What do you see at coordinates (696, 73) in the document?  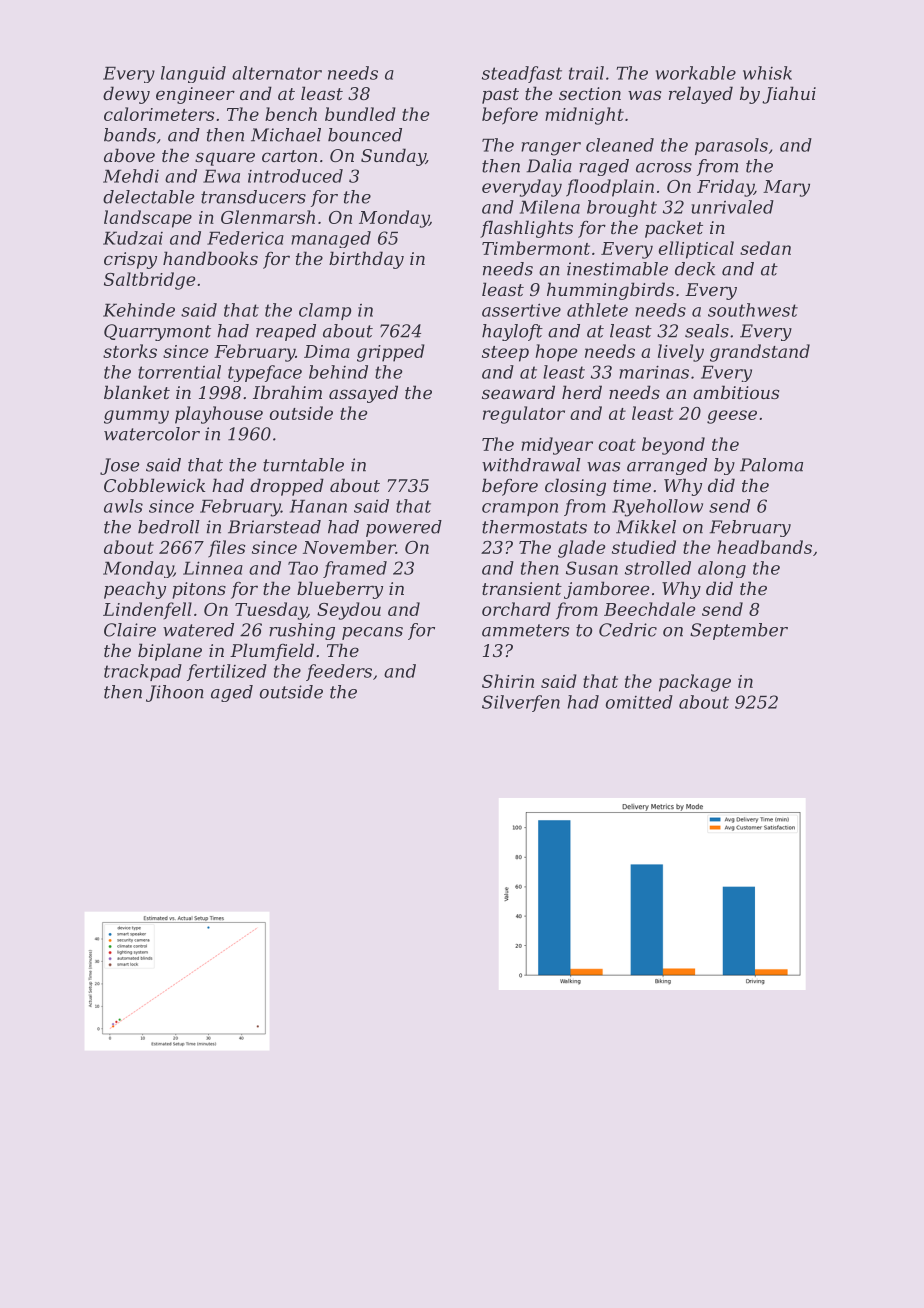 I see `workable` at bounding box center [696, 73].
